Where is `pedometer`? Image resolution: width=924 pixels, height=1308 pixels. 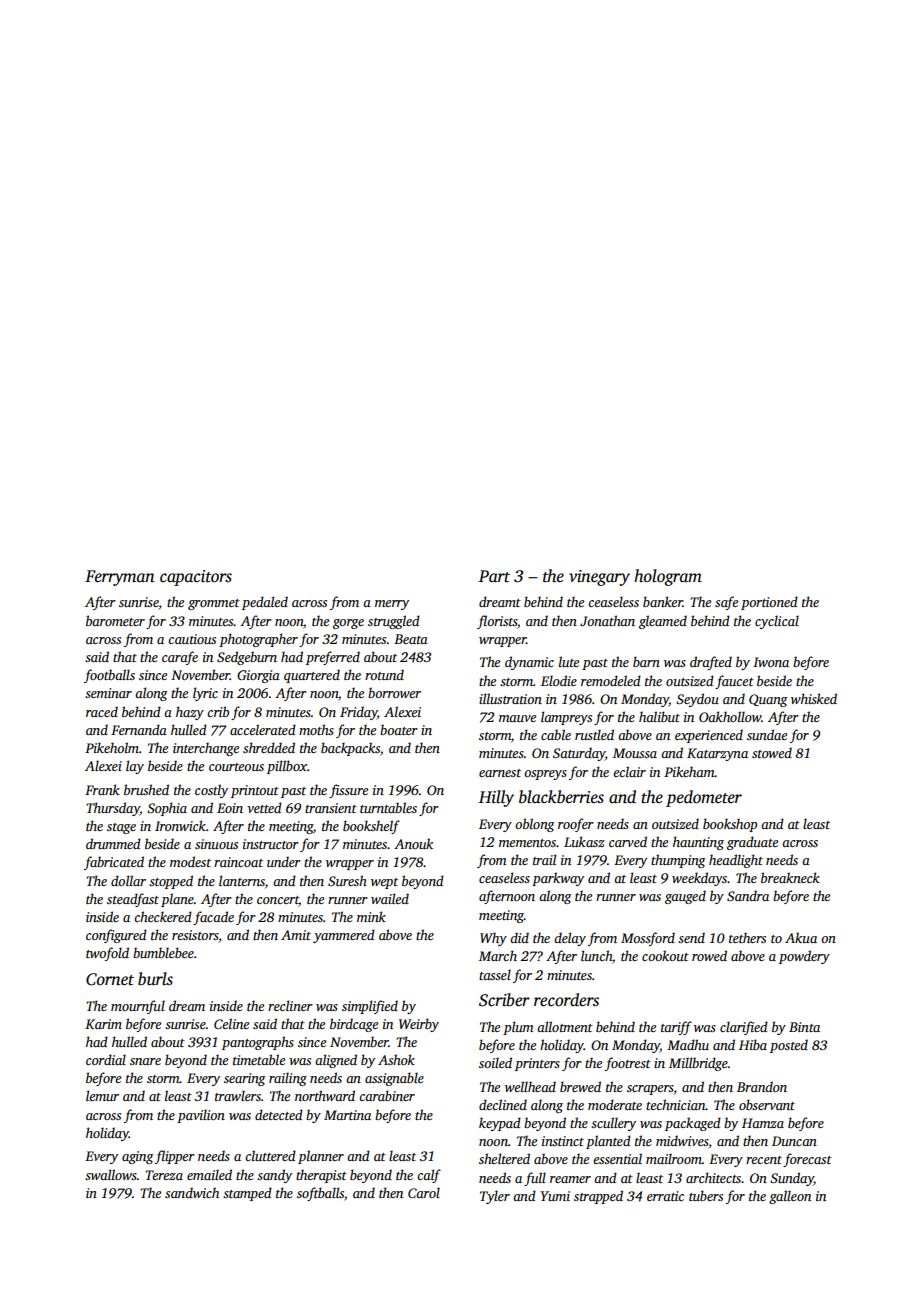 pedometer is located at coordinates (704, 798).
